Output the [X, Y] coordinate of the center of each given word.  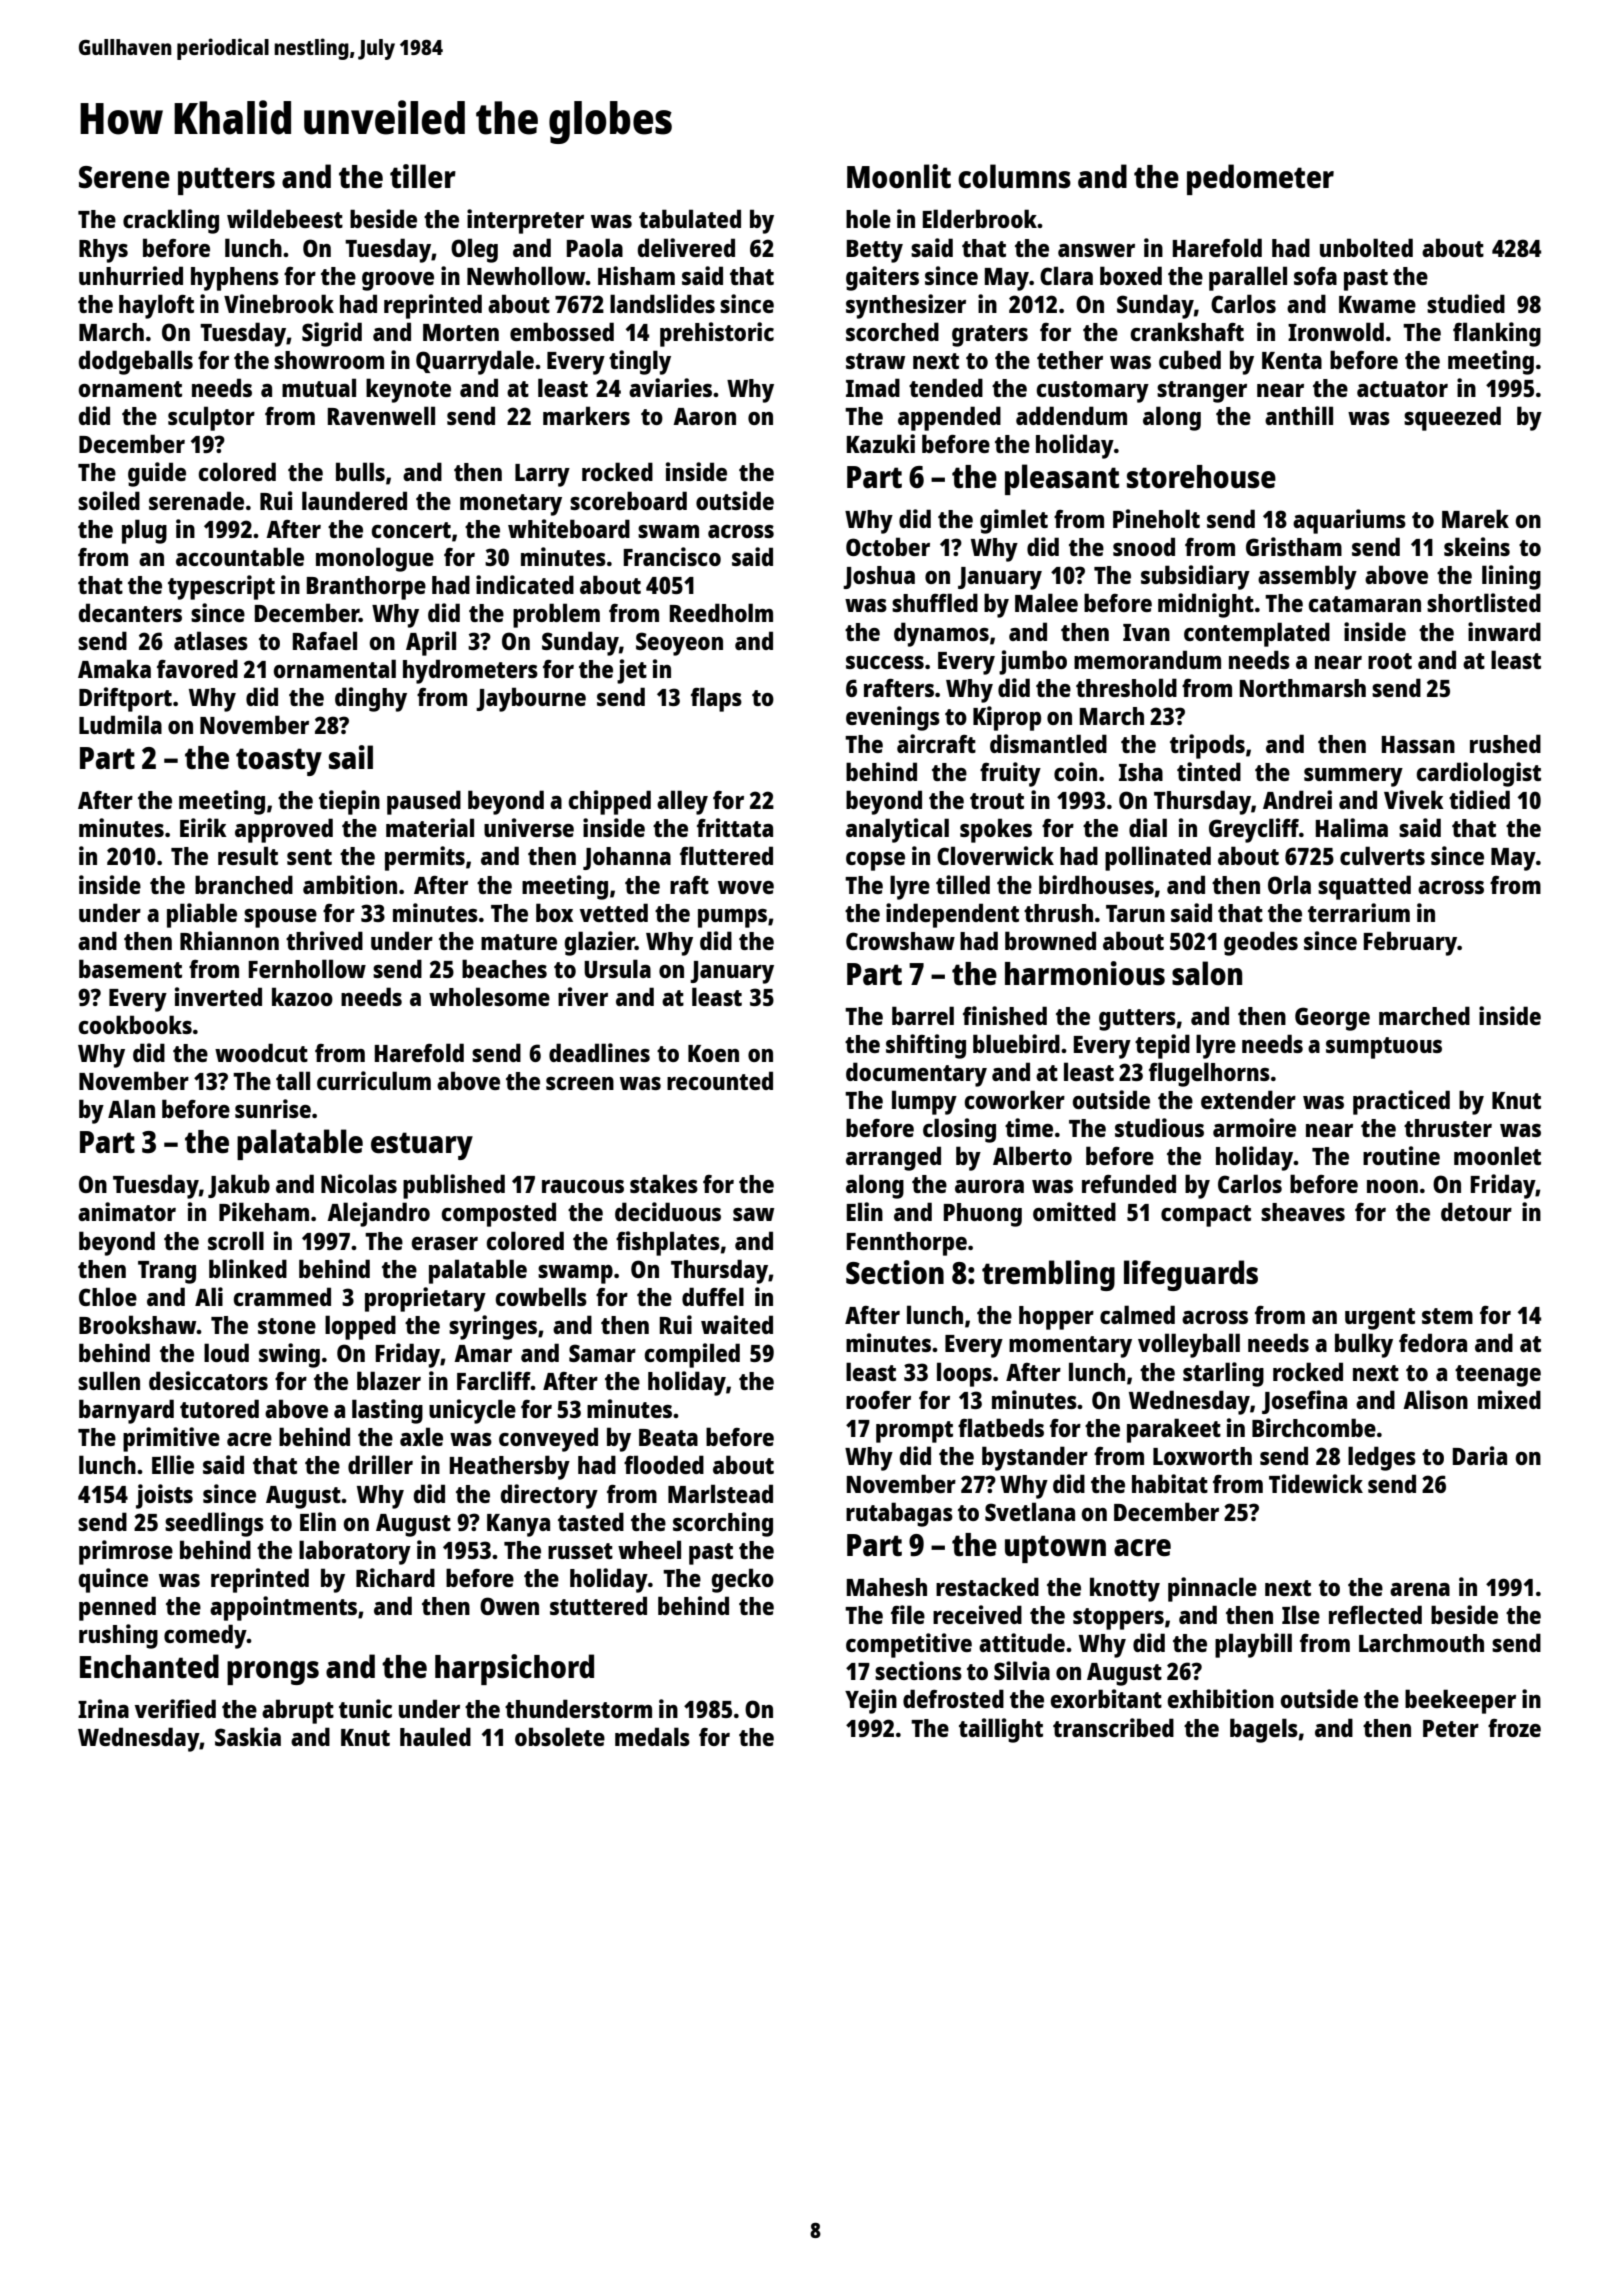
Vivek [1414, 799]
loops [964, 1374]
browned [1050, 940]
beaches [504, 968]
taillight [1001, 1730]
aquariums [1349, 521]
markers [586, 415]
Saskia [248, 1736]
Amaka [114, 668]
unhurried [131, 275]
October [888, 546]
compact [1206, 1216]
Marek [1475, 518]
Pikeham [264, 1211]
